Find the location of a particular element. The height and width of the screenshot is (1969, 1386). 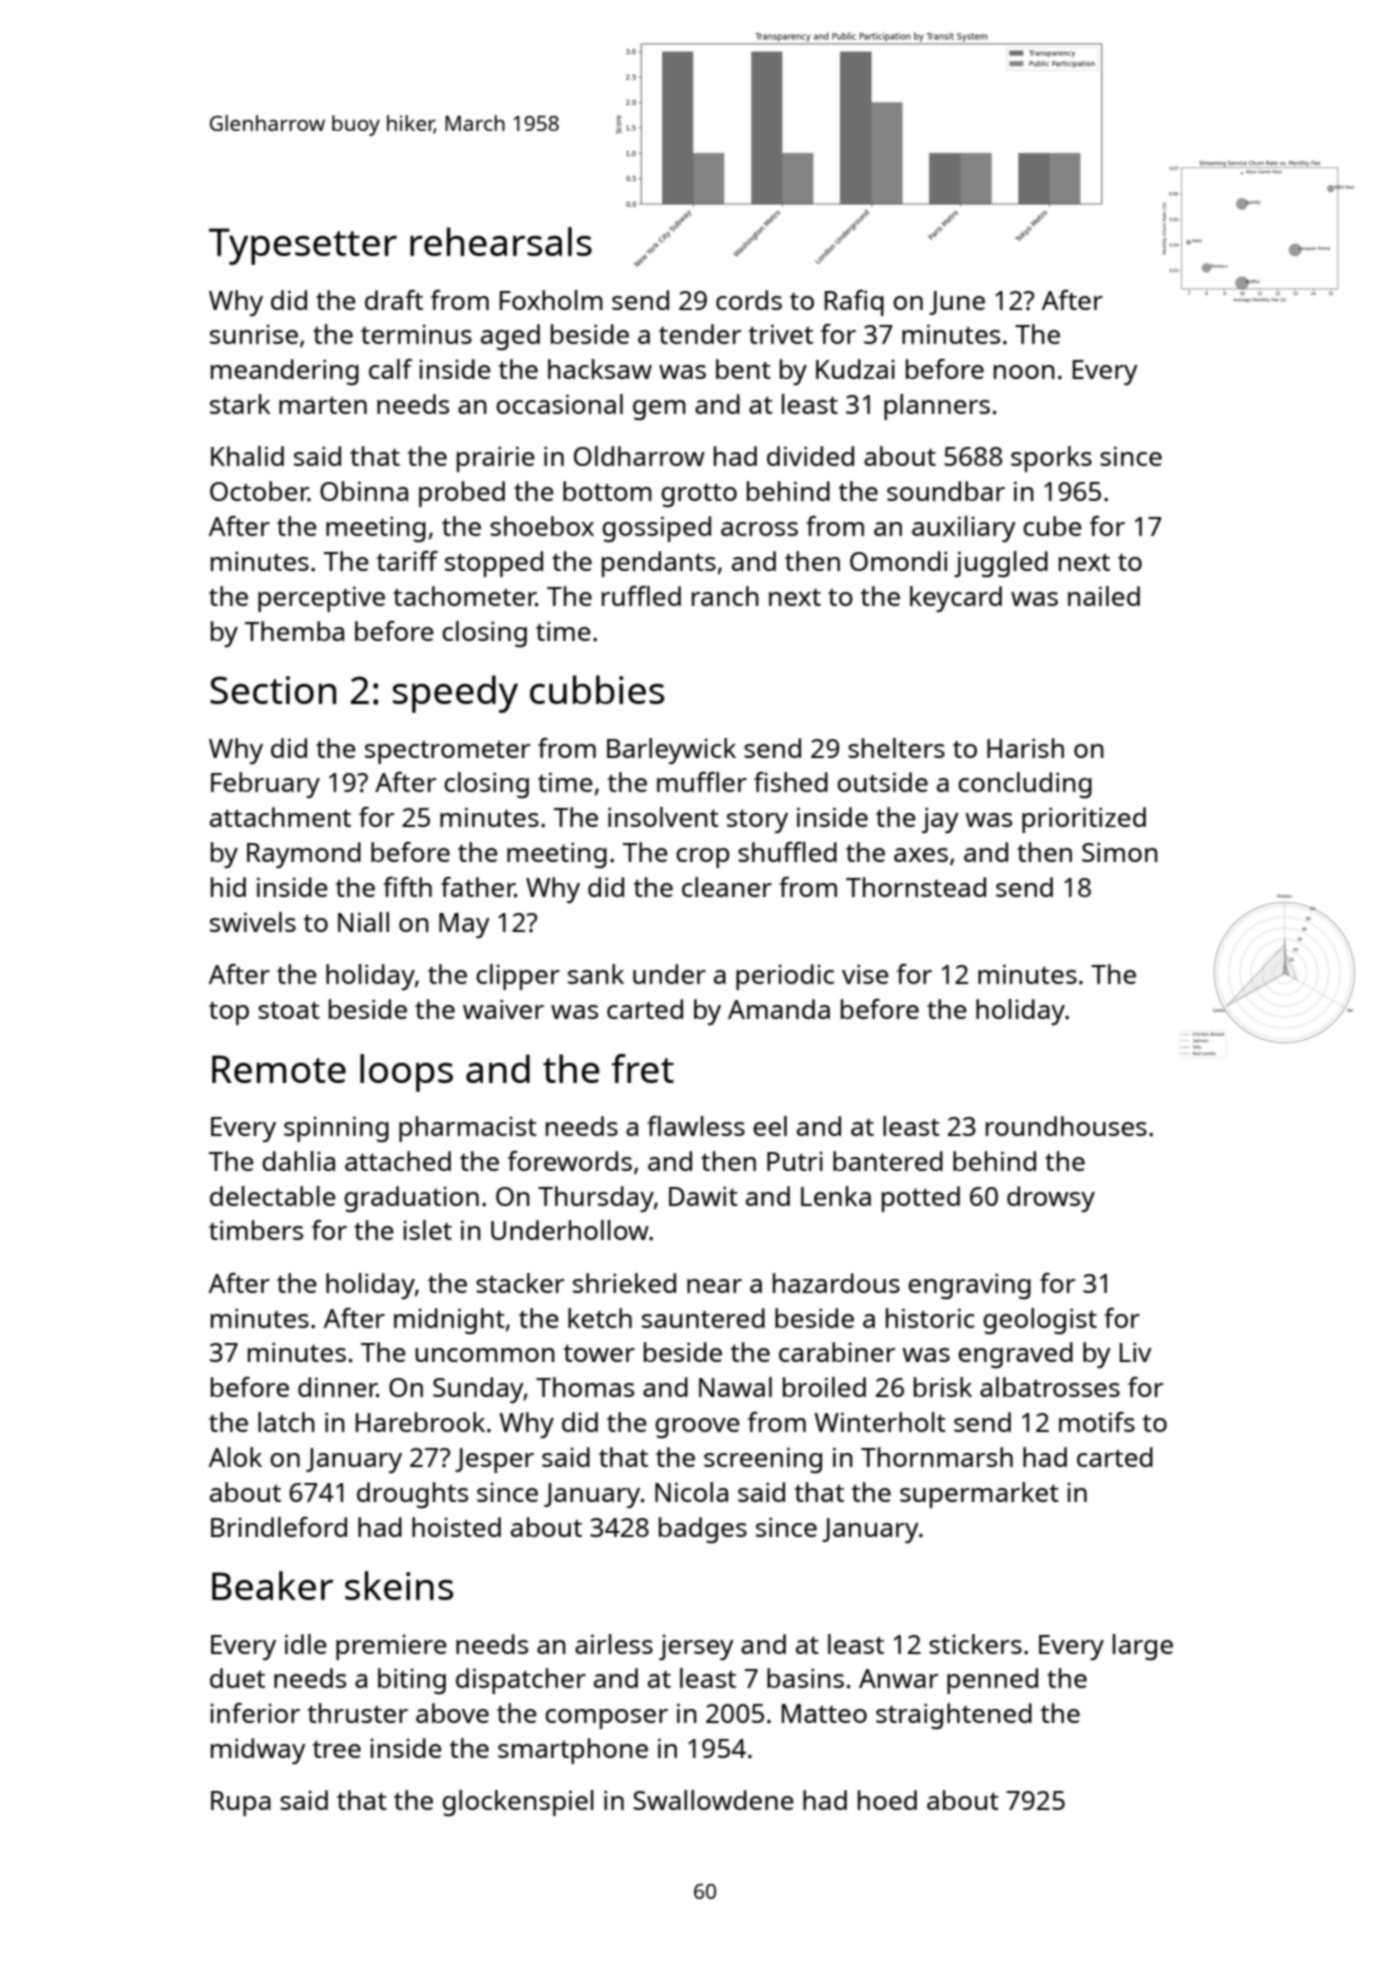

Thornmarsh is located at coordinates (937, 1457).
